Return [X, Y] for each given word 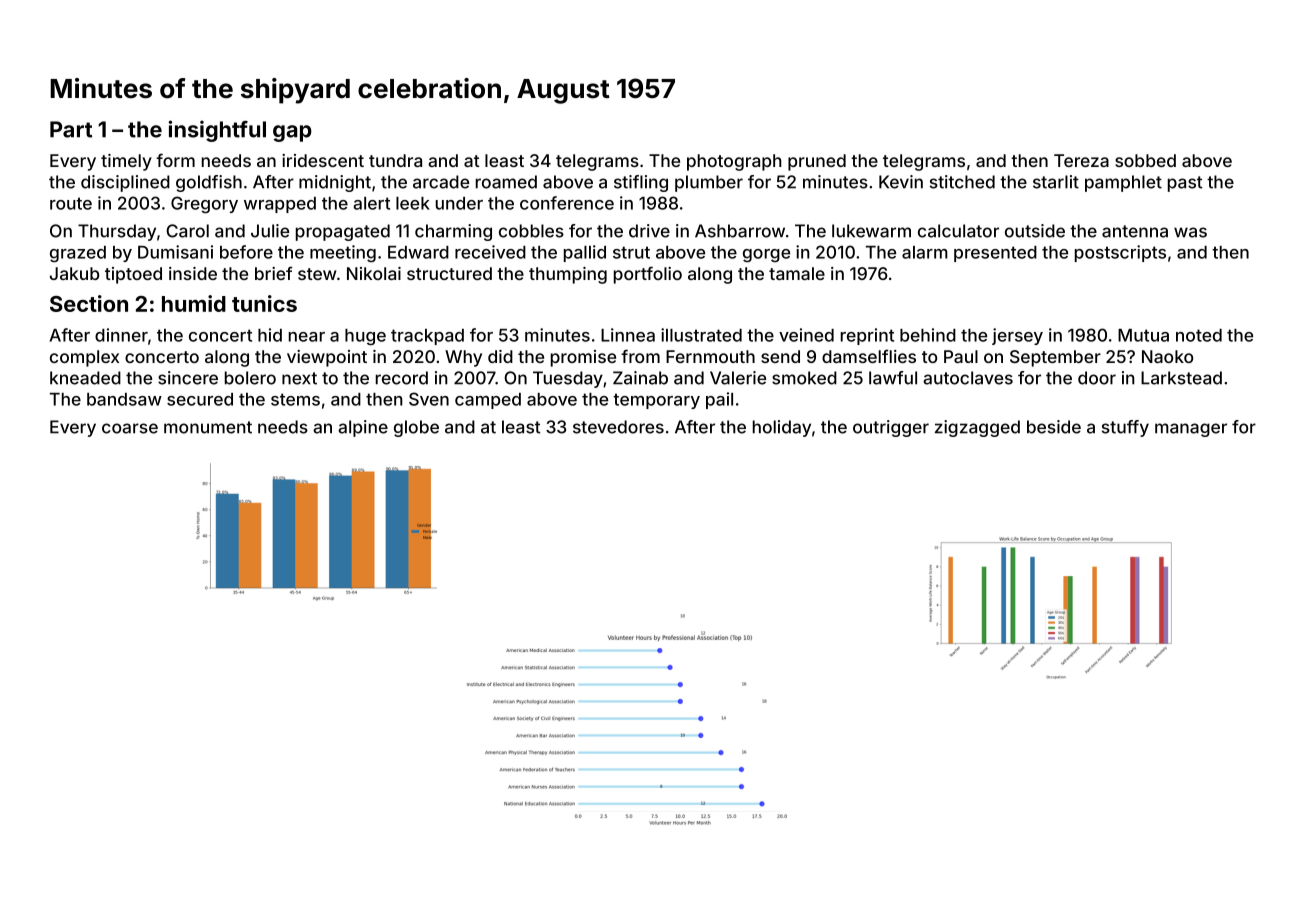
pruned [817, 162]
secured [200, 399]
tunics [264, 303]
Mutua [1143, 335]
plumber [709, 183]
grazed [78, 254]
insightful [217, 131]
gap [292, 133]
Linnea [628, 335]
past [1185, 184]
